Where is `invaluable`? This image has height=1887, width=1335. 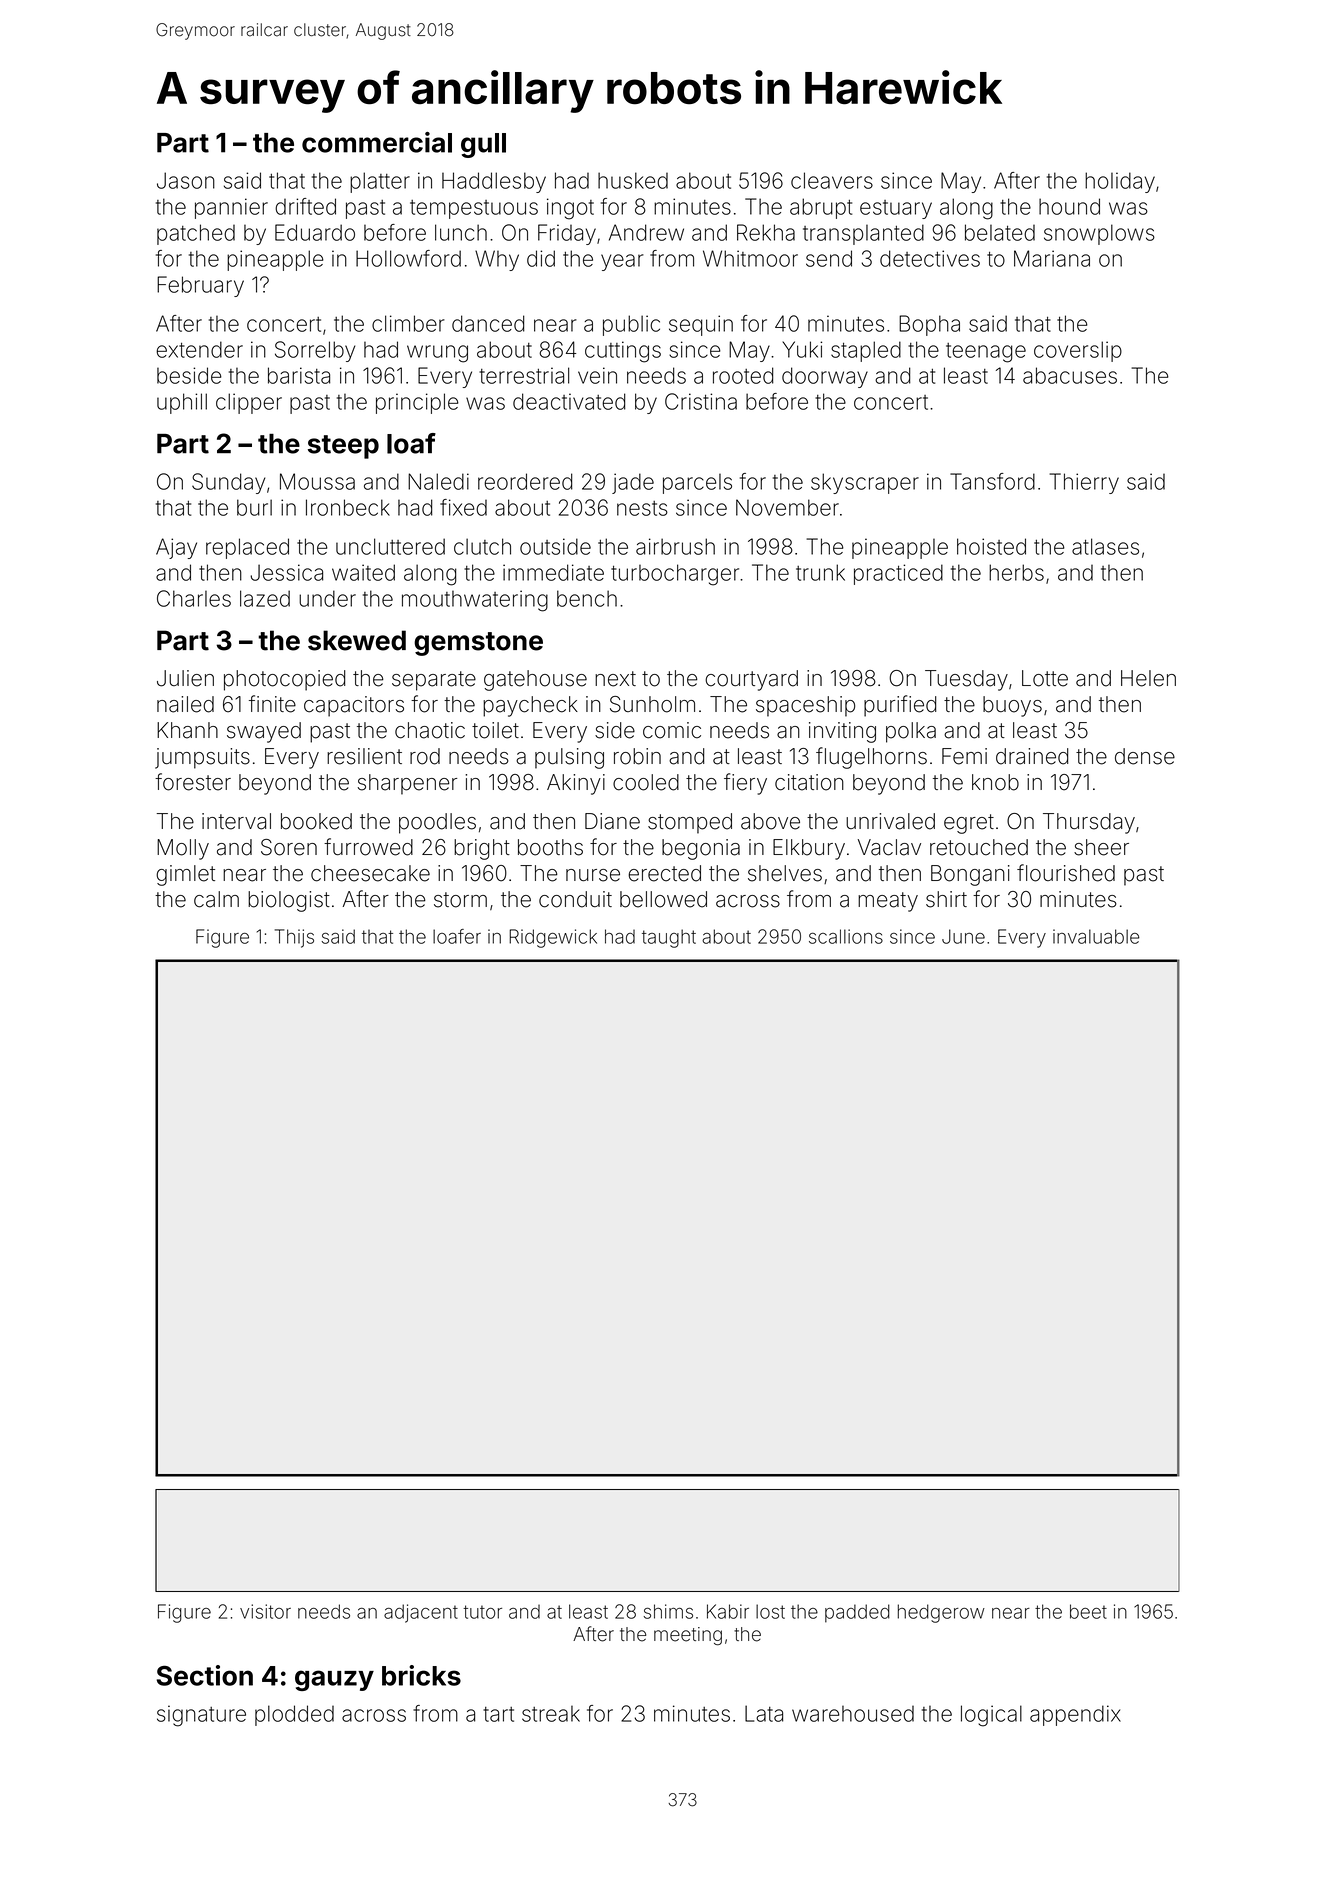 invaluable is located at coordinates (1096, 936).
